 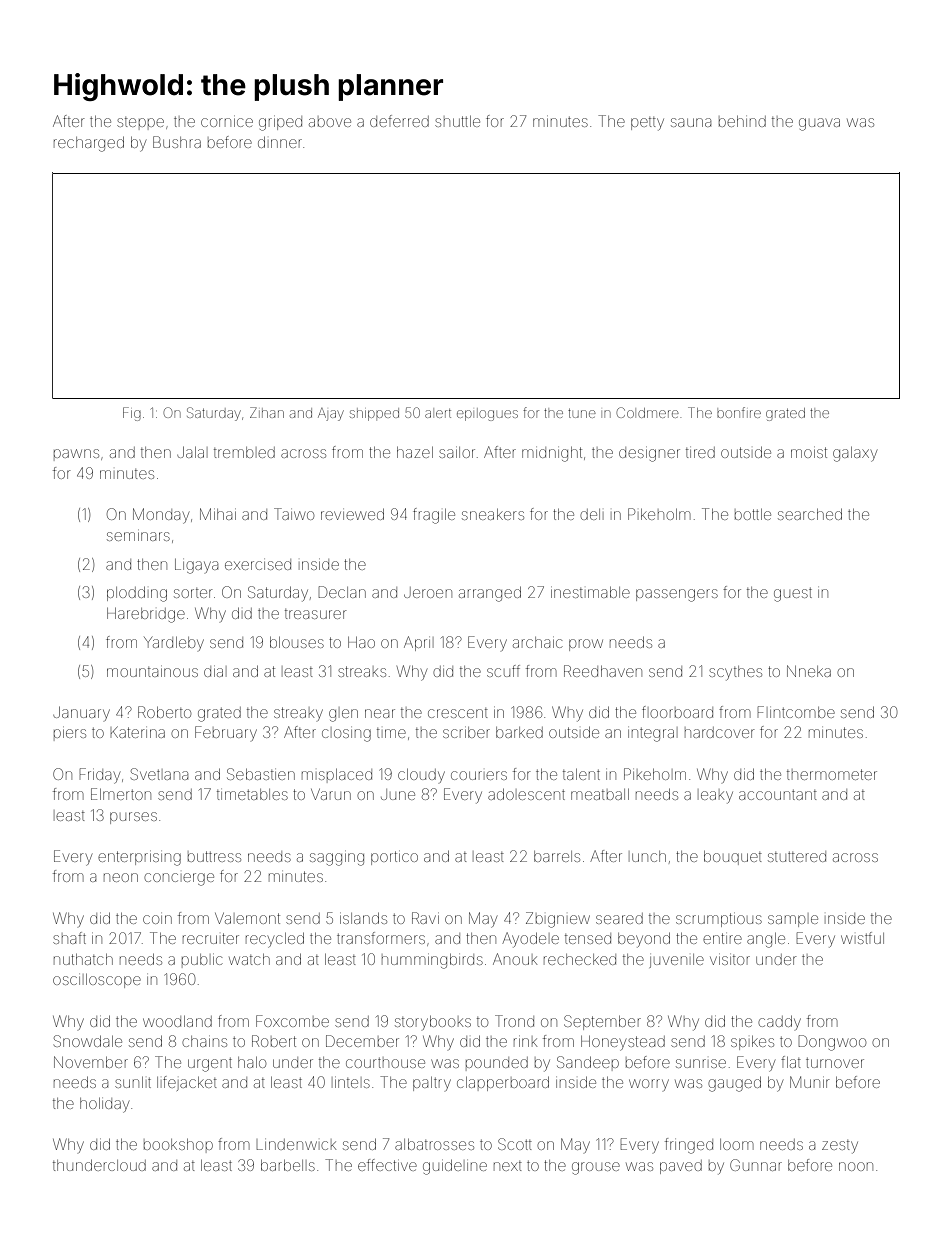 What do you see at coordinates (252, 1062) in the page?
I see `halo` at bounding box center [252, 1062].
